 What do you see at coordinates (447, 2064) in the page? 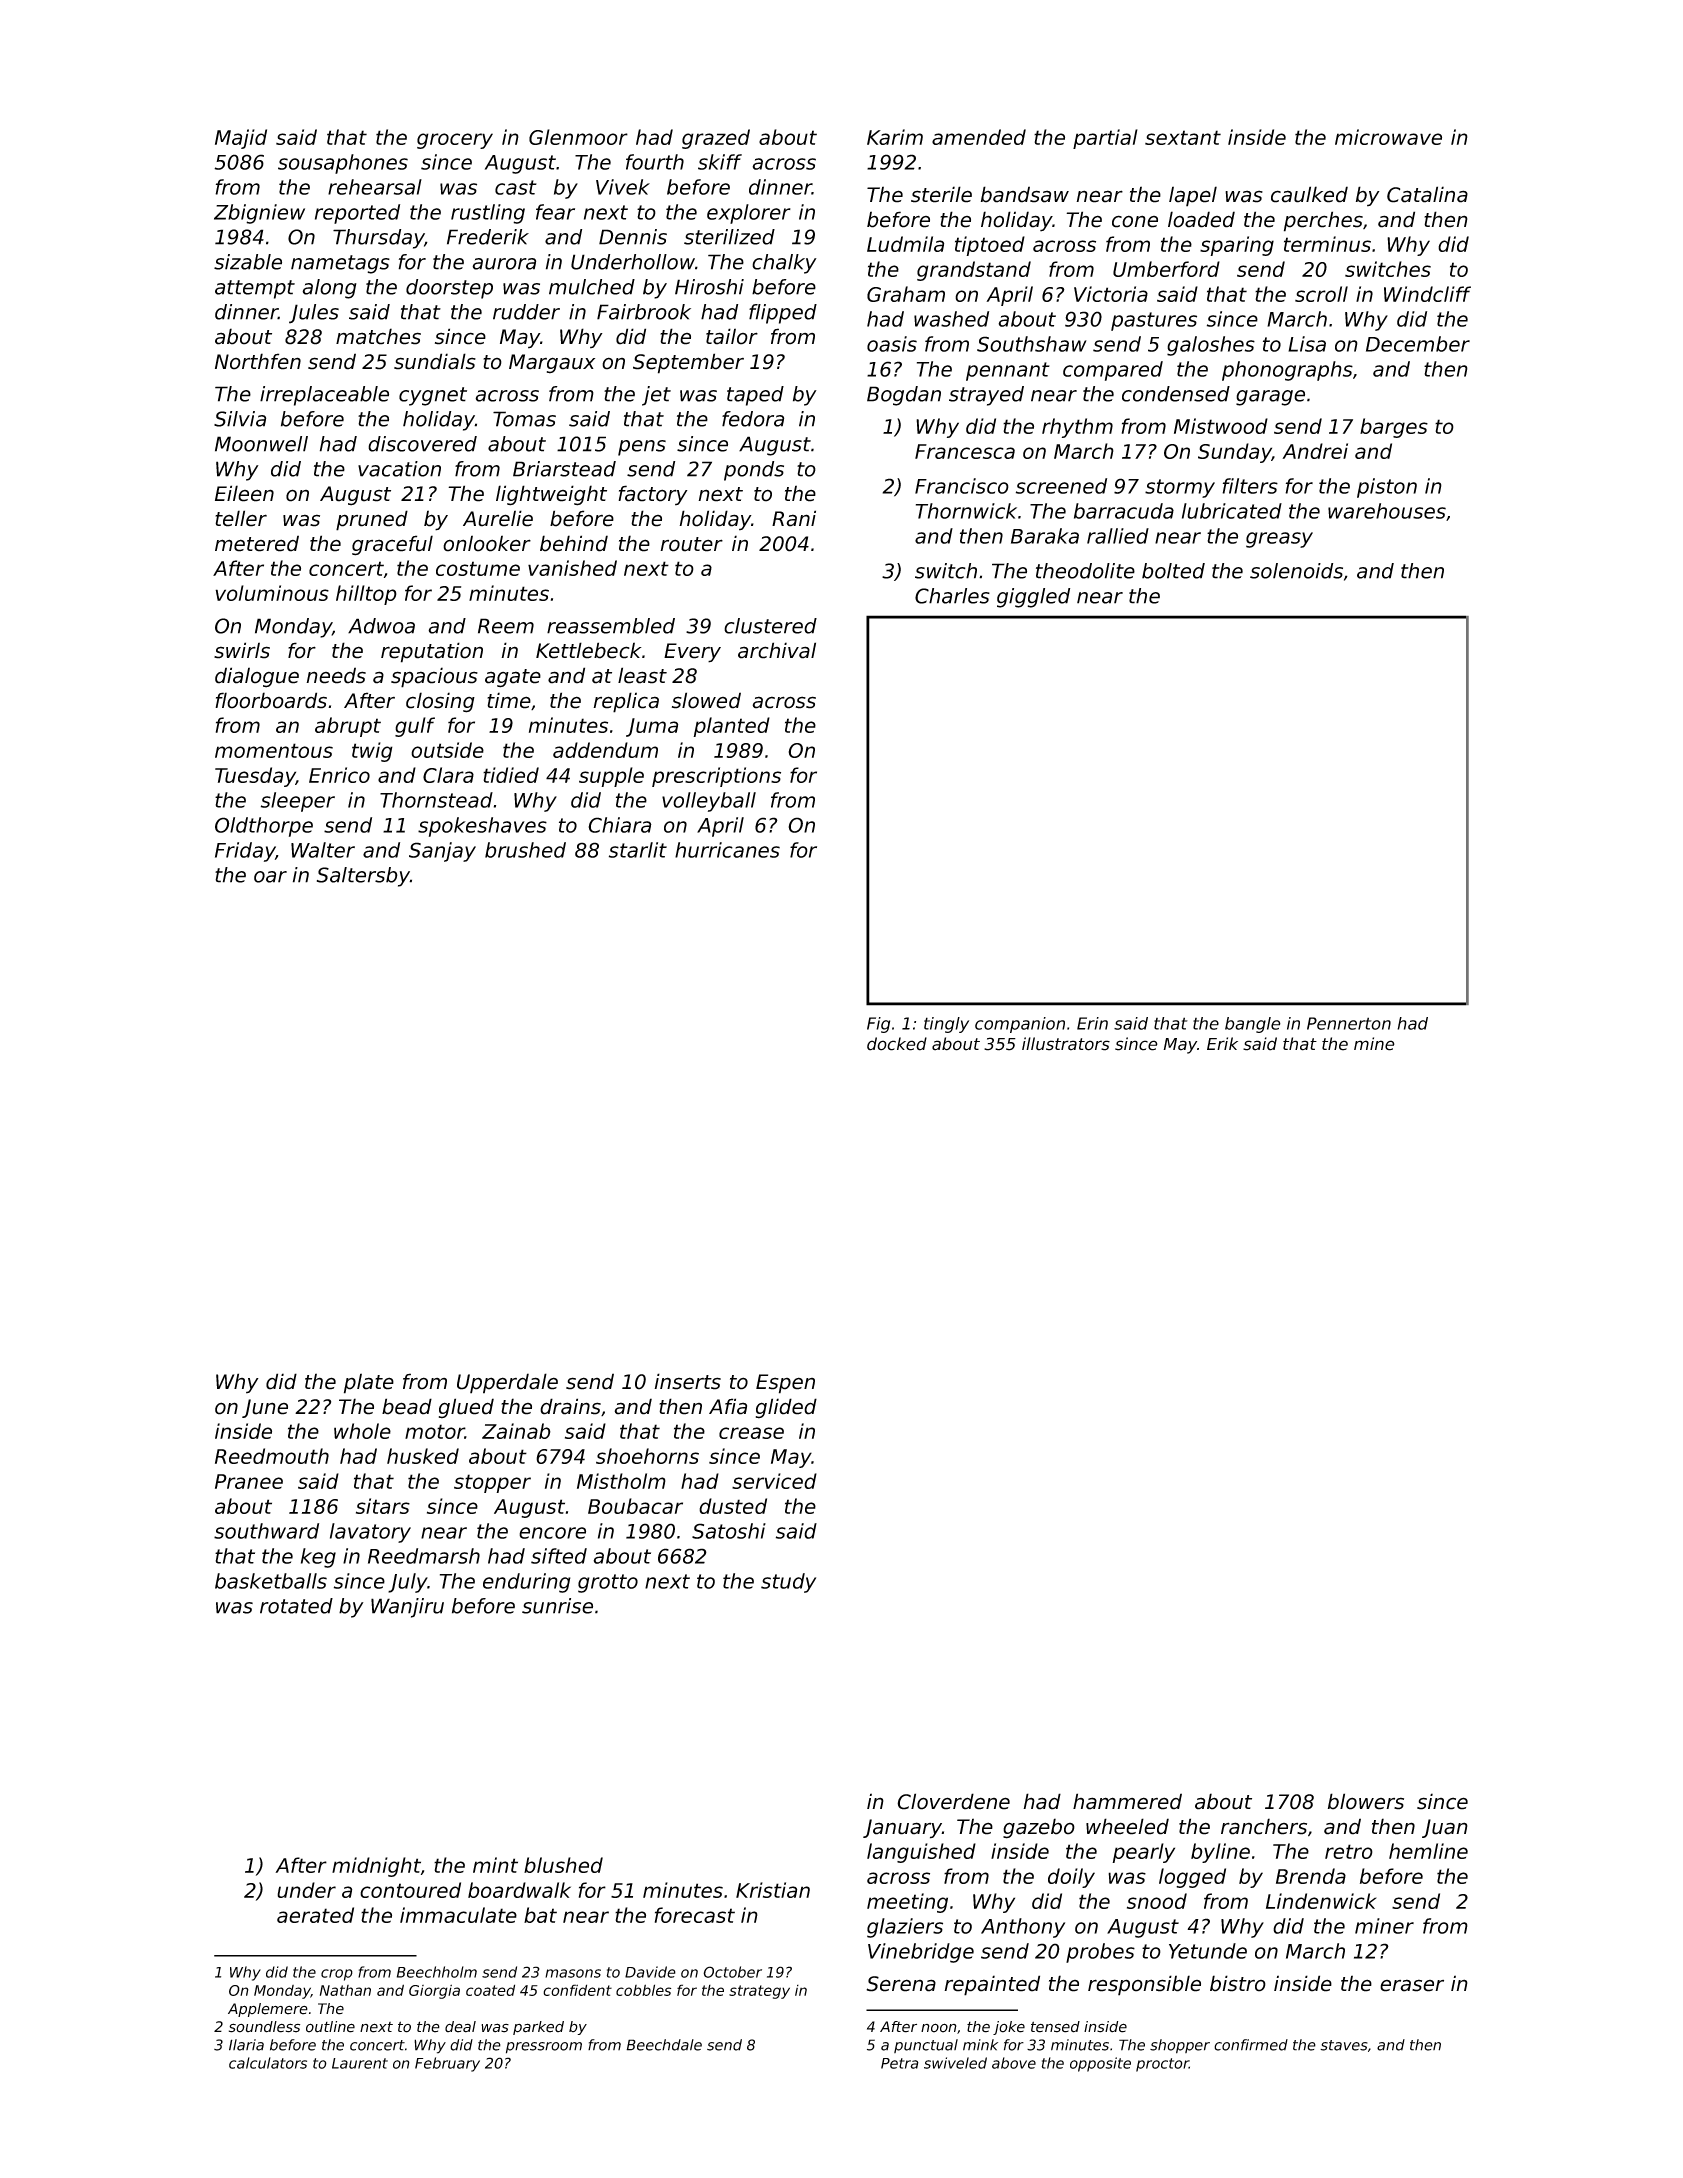
I see `February` at bounding box center [447, 2064].
